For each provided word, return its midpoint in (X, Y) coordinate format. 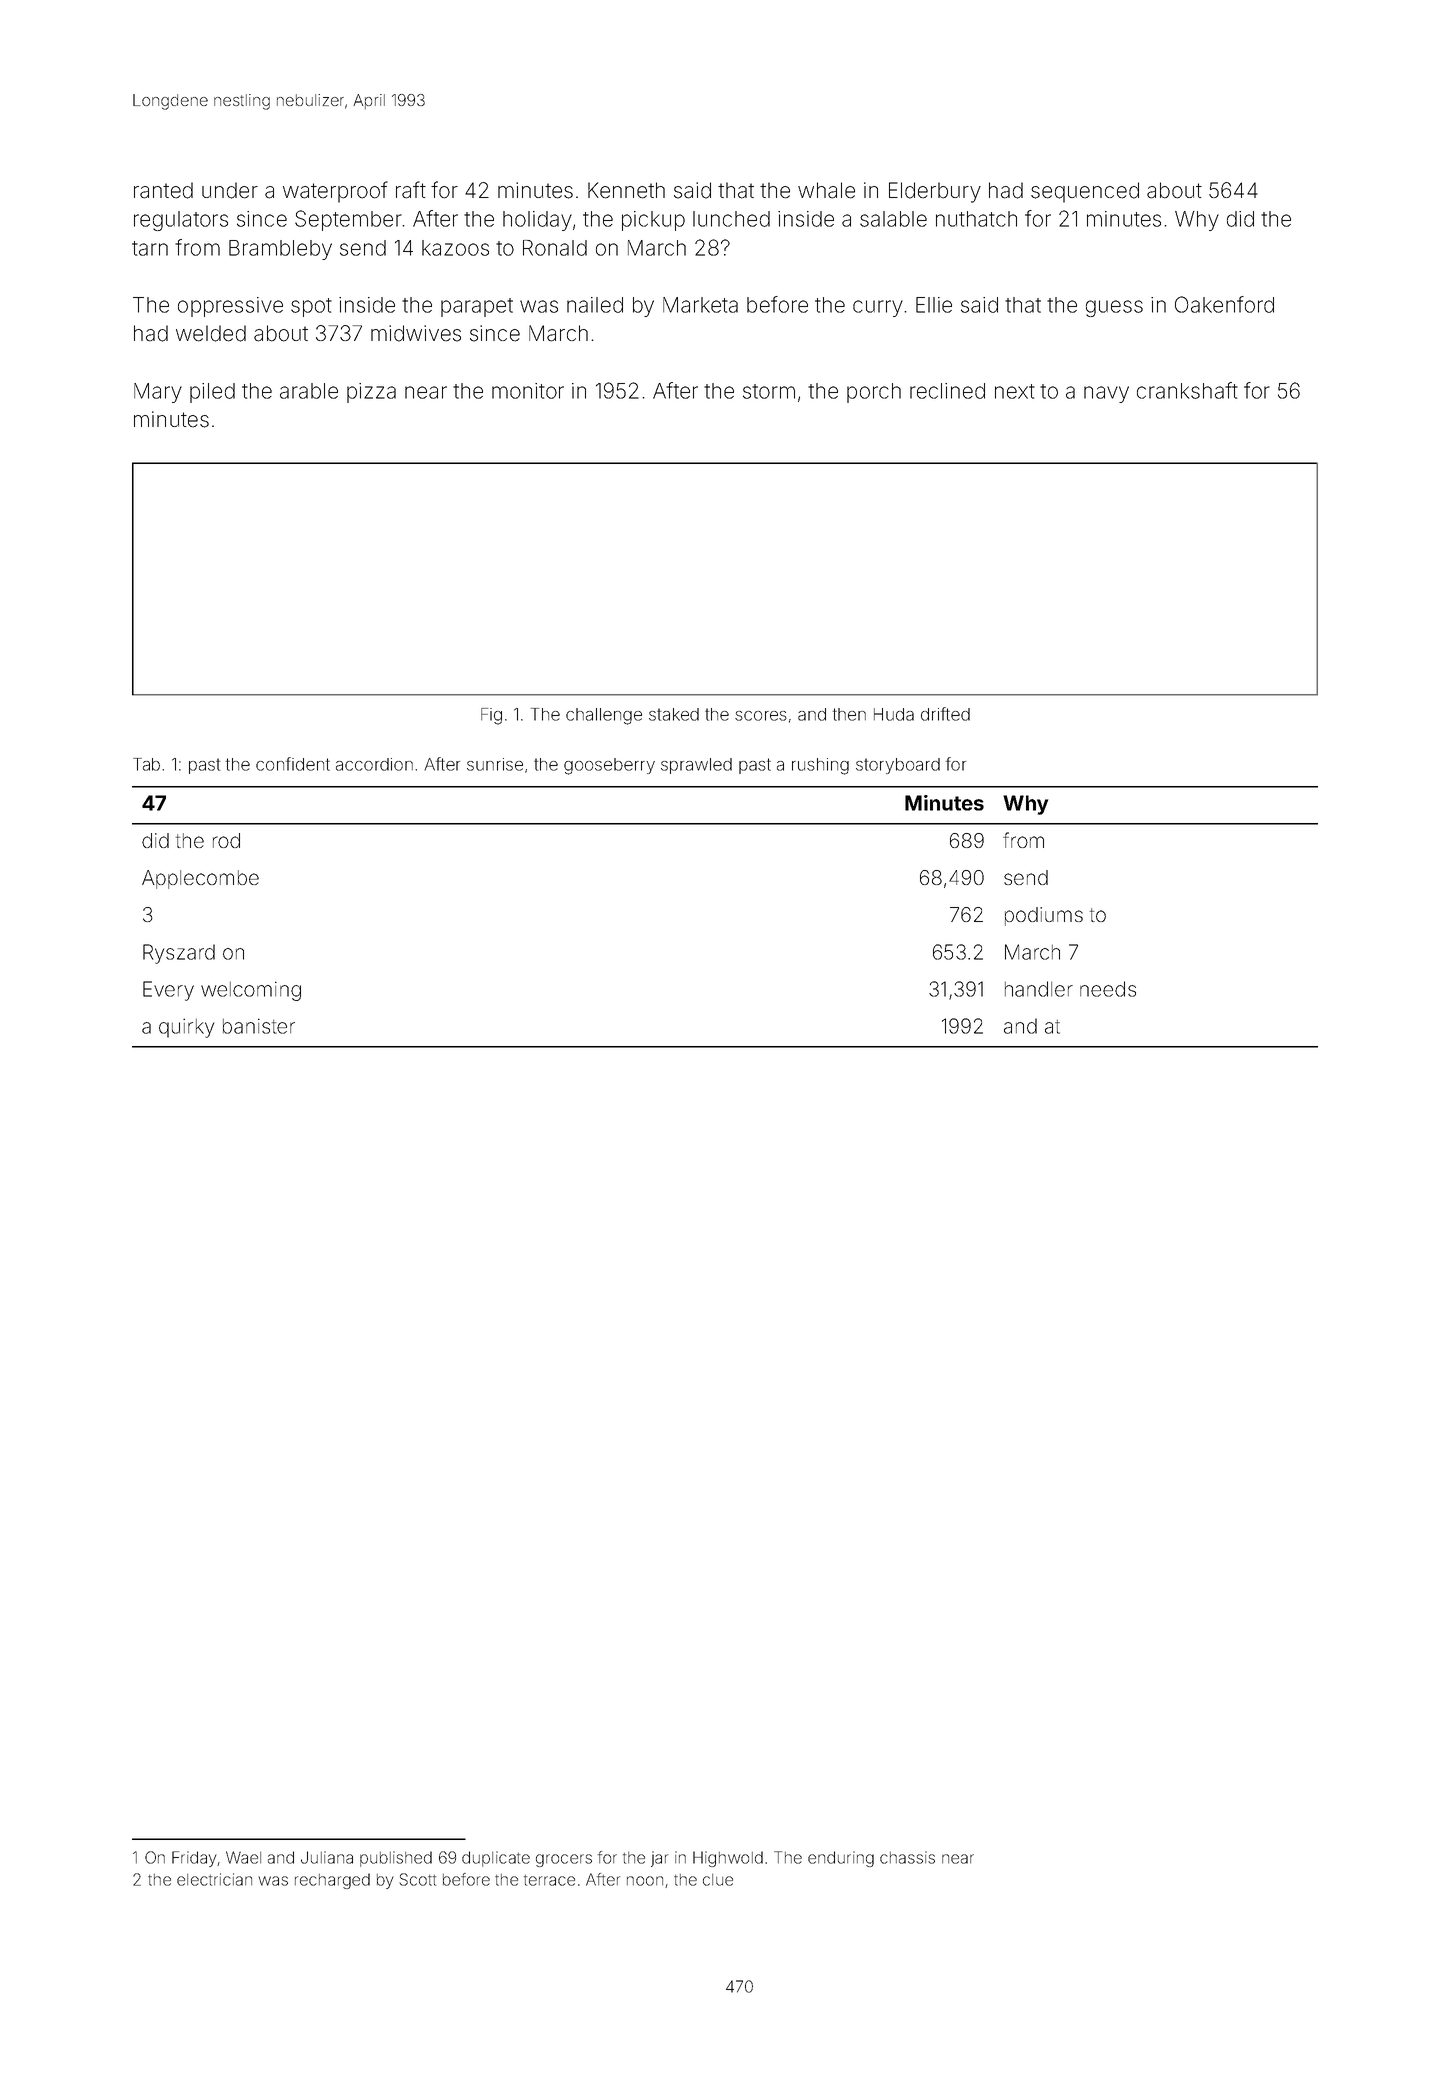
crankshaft (1187, 390)
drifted (945, 714)
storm (769, 391)
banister (259, 1026)
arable (309, 391)
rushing (820, 766)
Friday (194, 1859)
